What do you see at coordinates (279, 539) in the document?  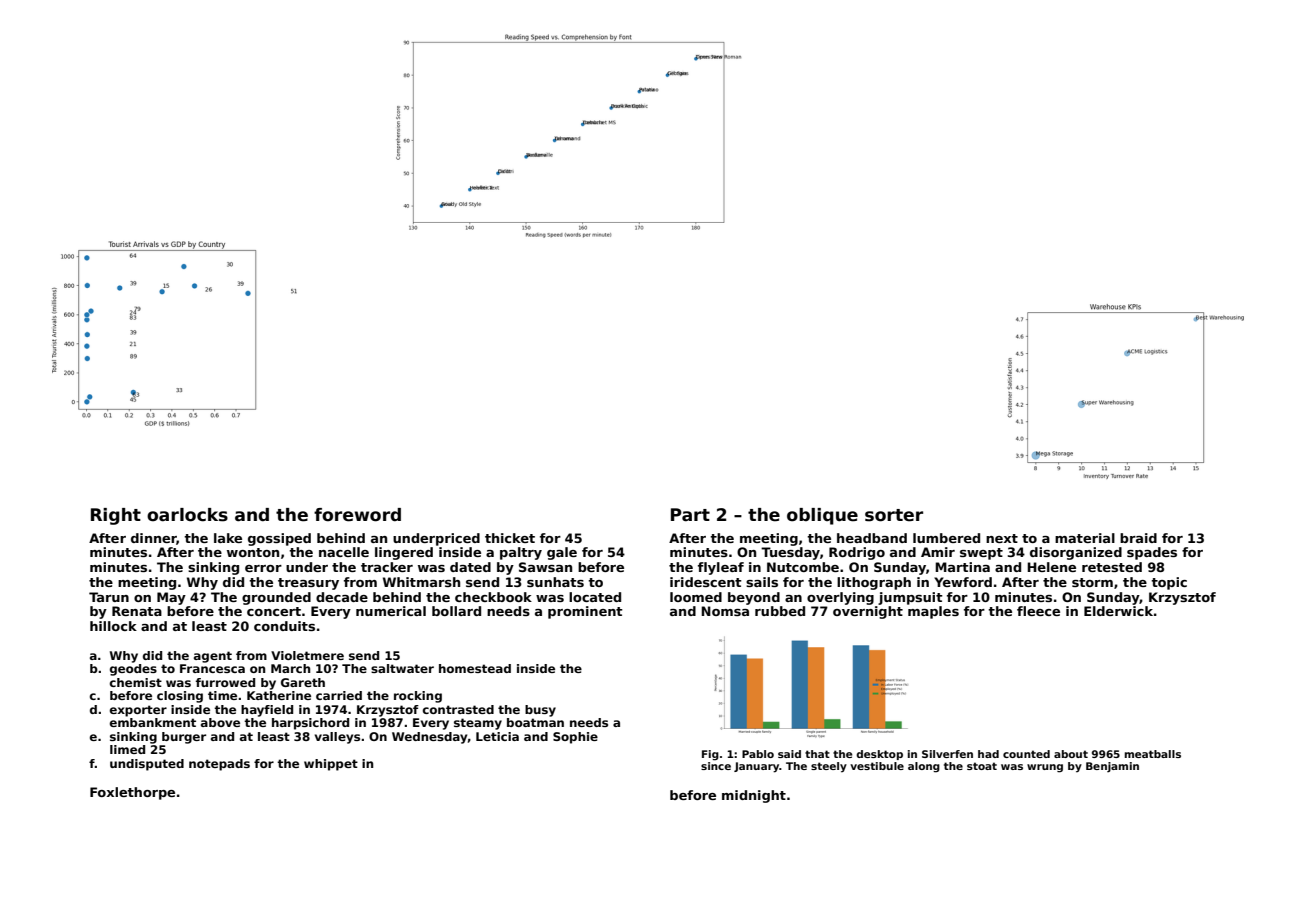 I see `gossiped` at bounding box center [279, 539].
